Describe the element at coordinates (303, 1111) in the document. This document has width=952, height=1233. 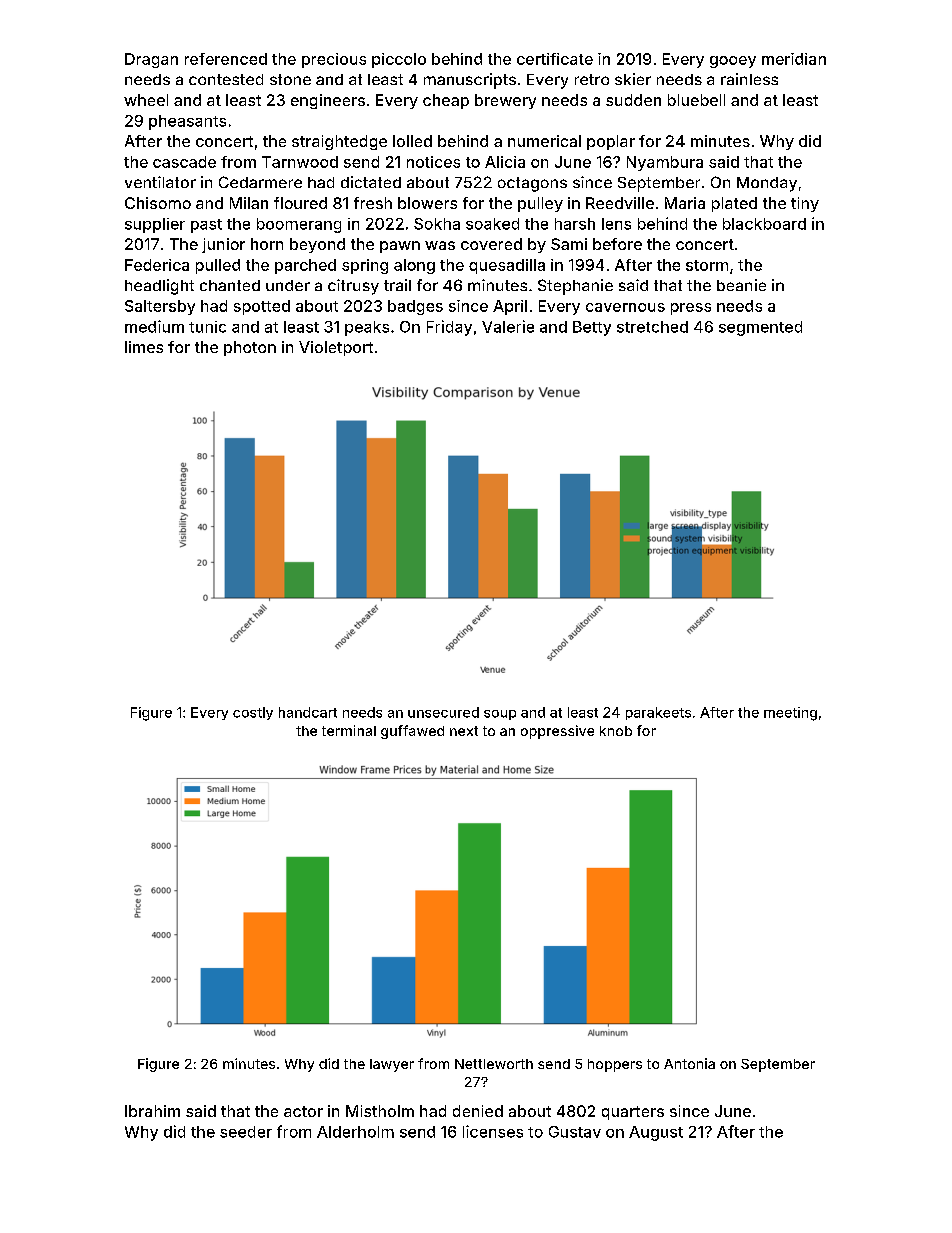
I see `actor` at that location.
